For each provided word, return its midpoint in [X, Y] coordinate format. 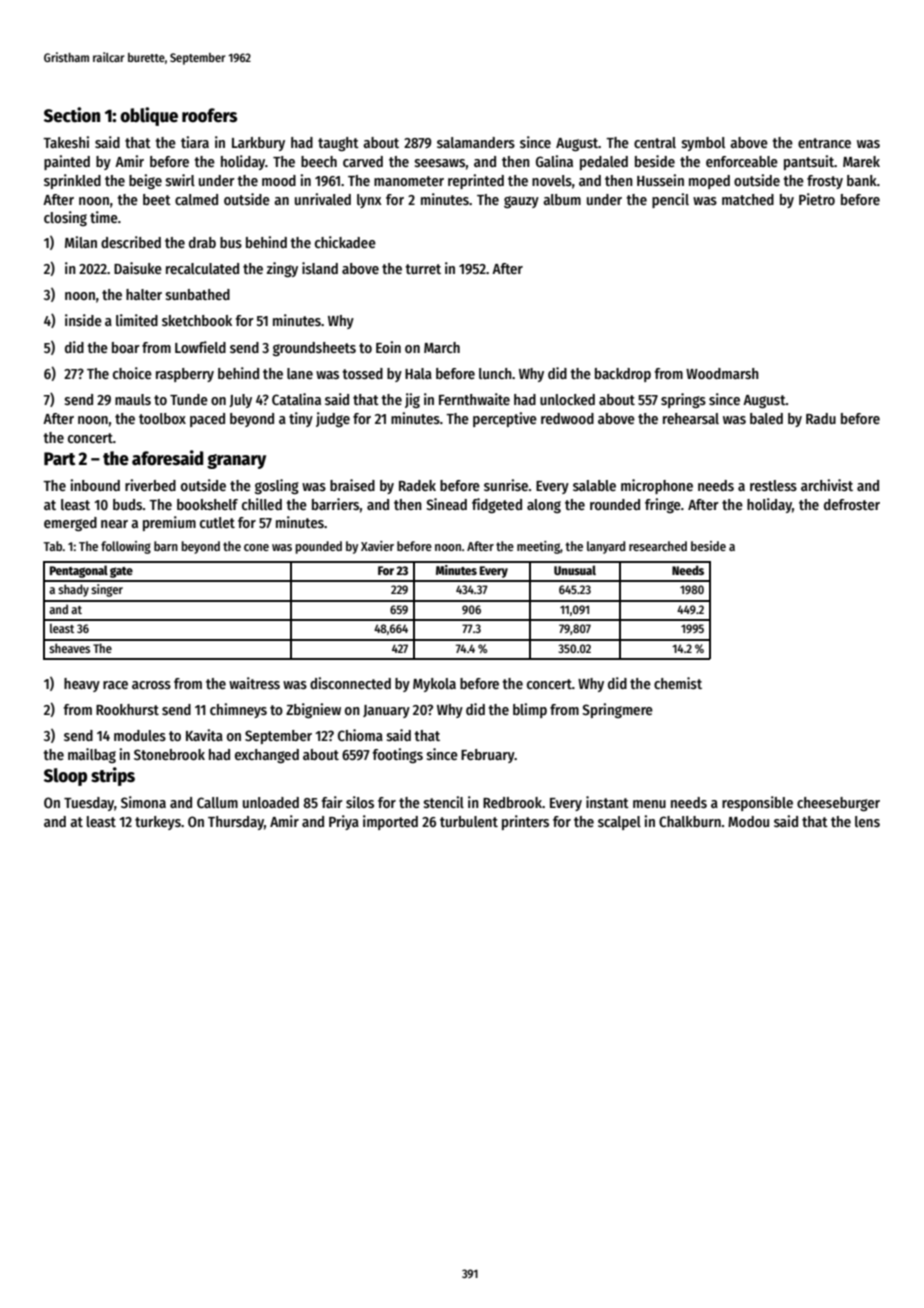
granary [236, 461]
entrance [824, 143]
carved [363, 161]
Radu [821, 418]
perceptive [505, 419]
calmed [196, 199]
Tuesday [89, 804]
